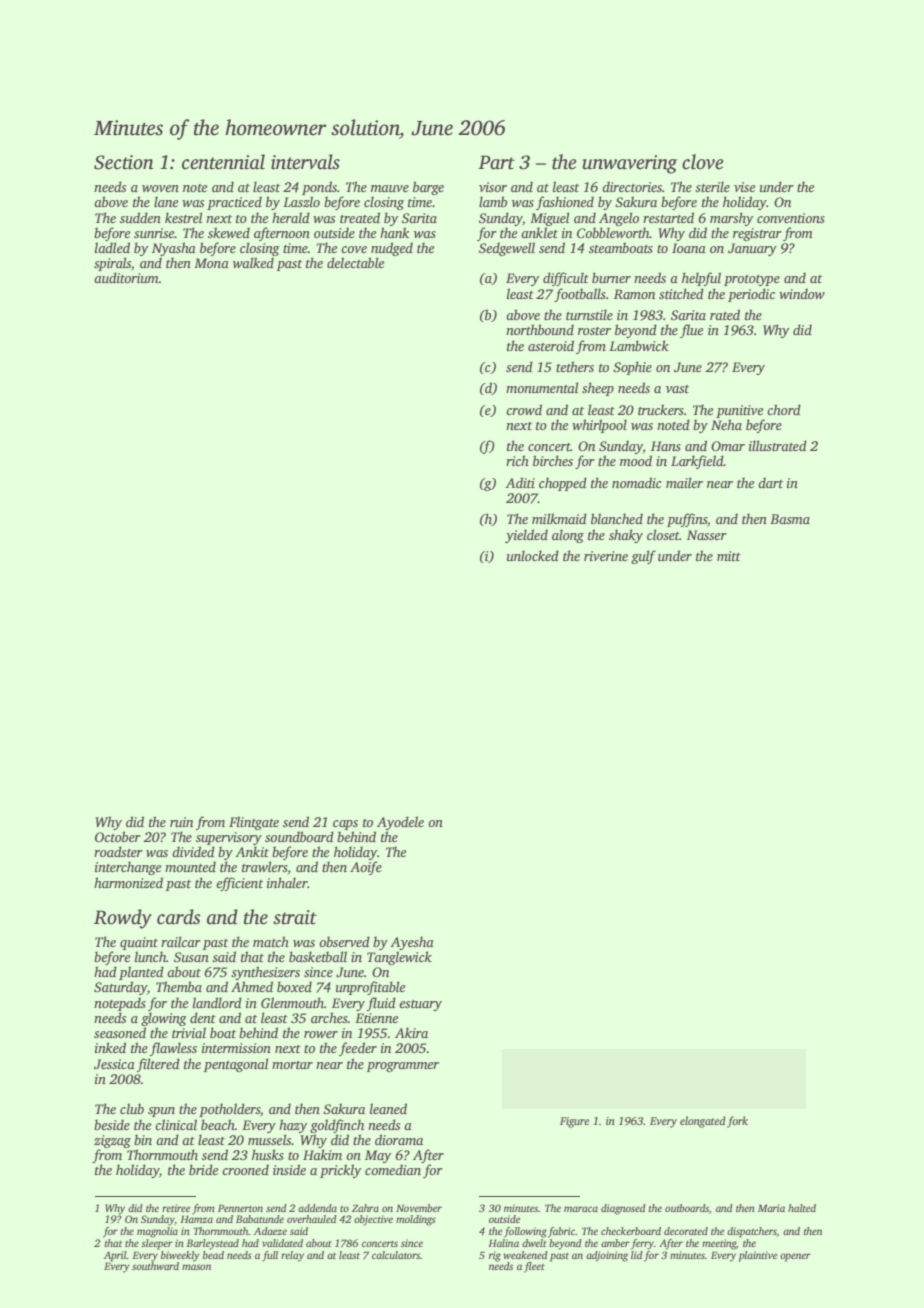 This screenshot has height=1308, width=924. I want to click on Ayesha, so click(412, 943).
